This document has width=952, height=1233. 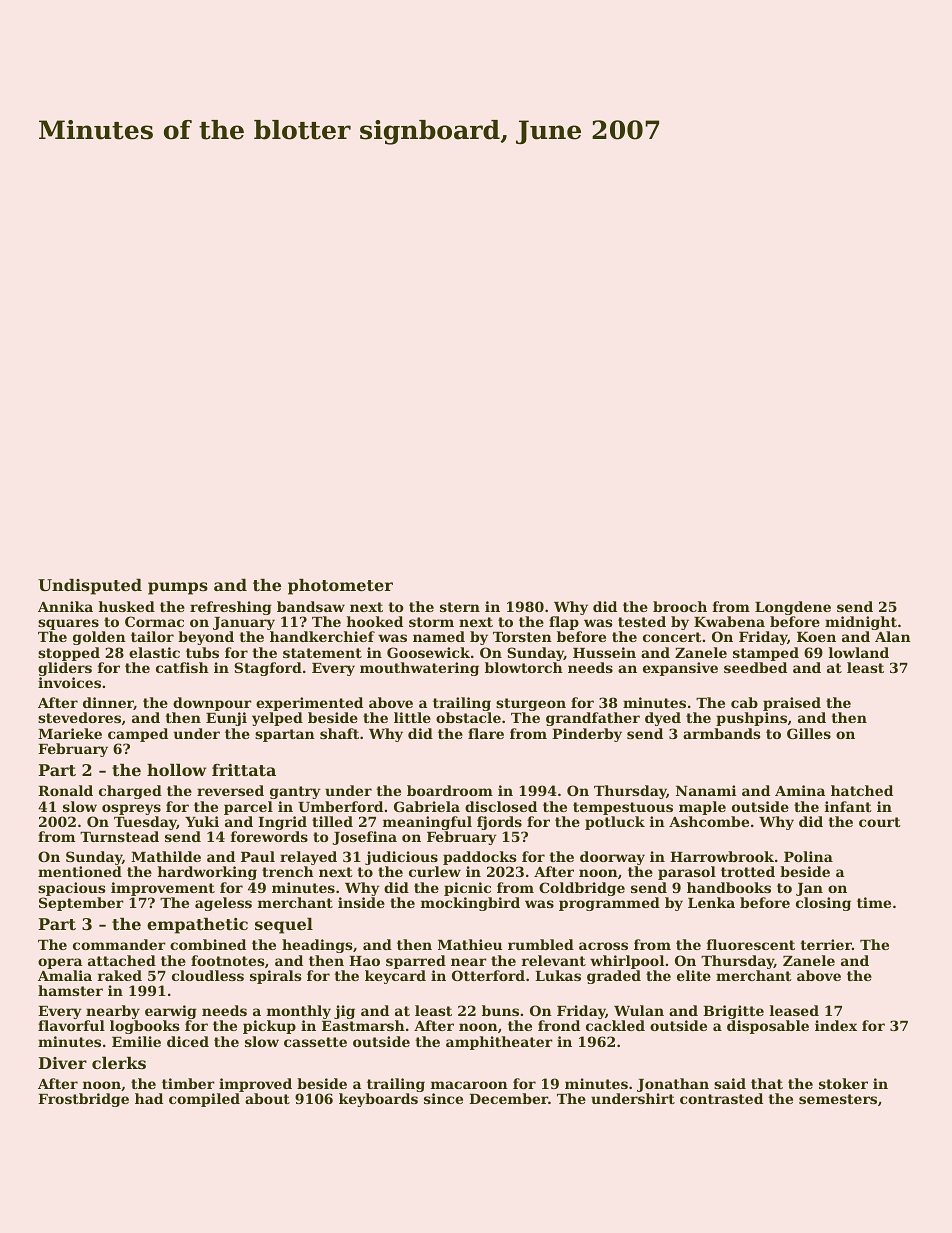 What do you see at coordinates (81, 904) in the document?
I see `September` at bounding box center [81, 904].
